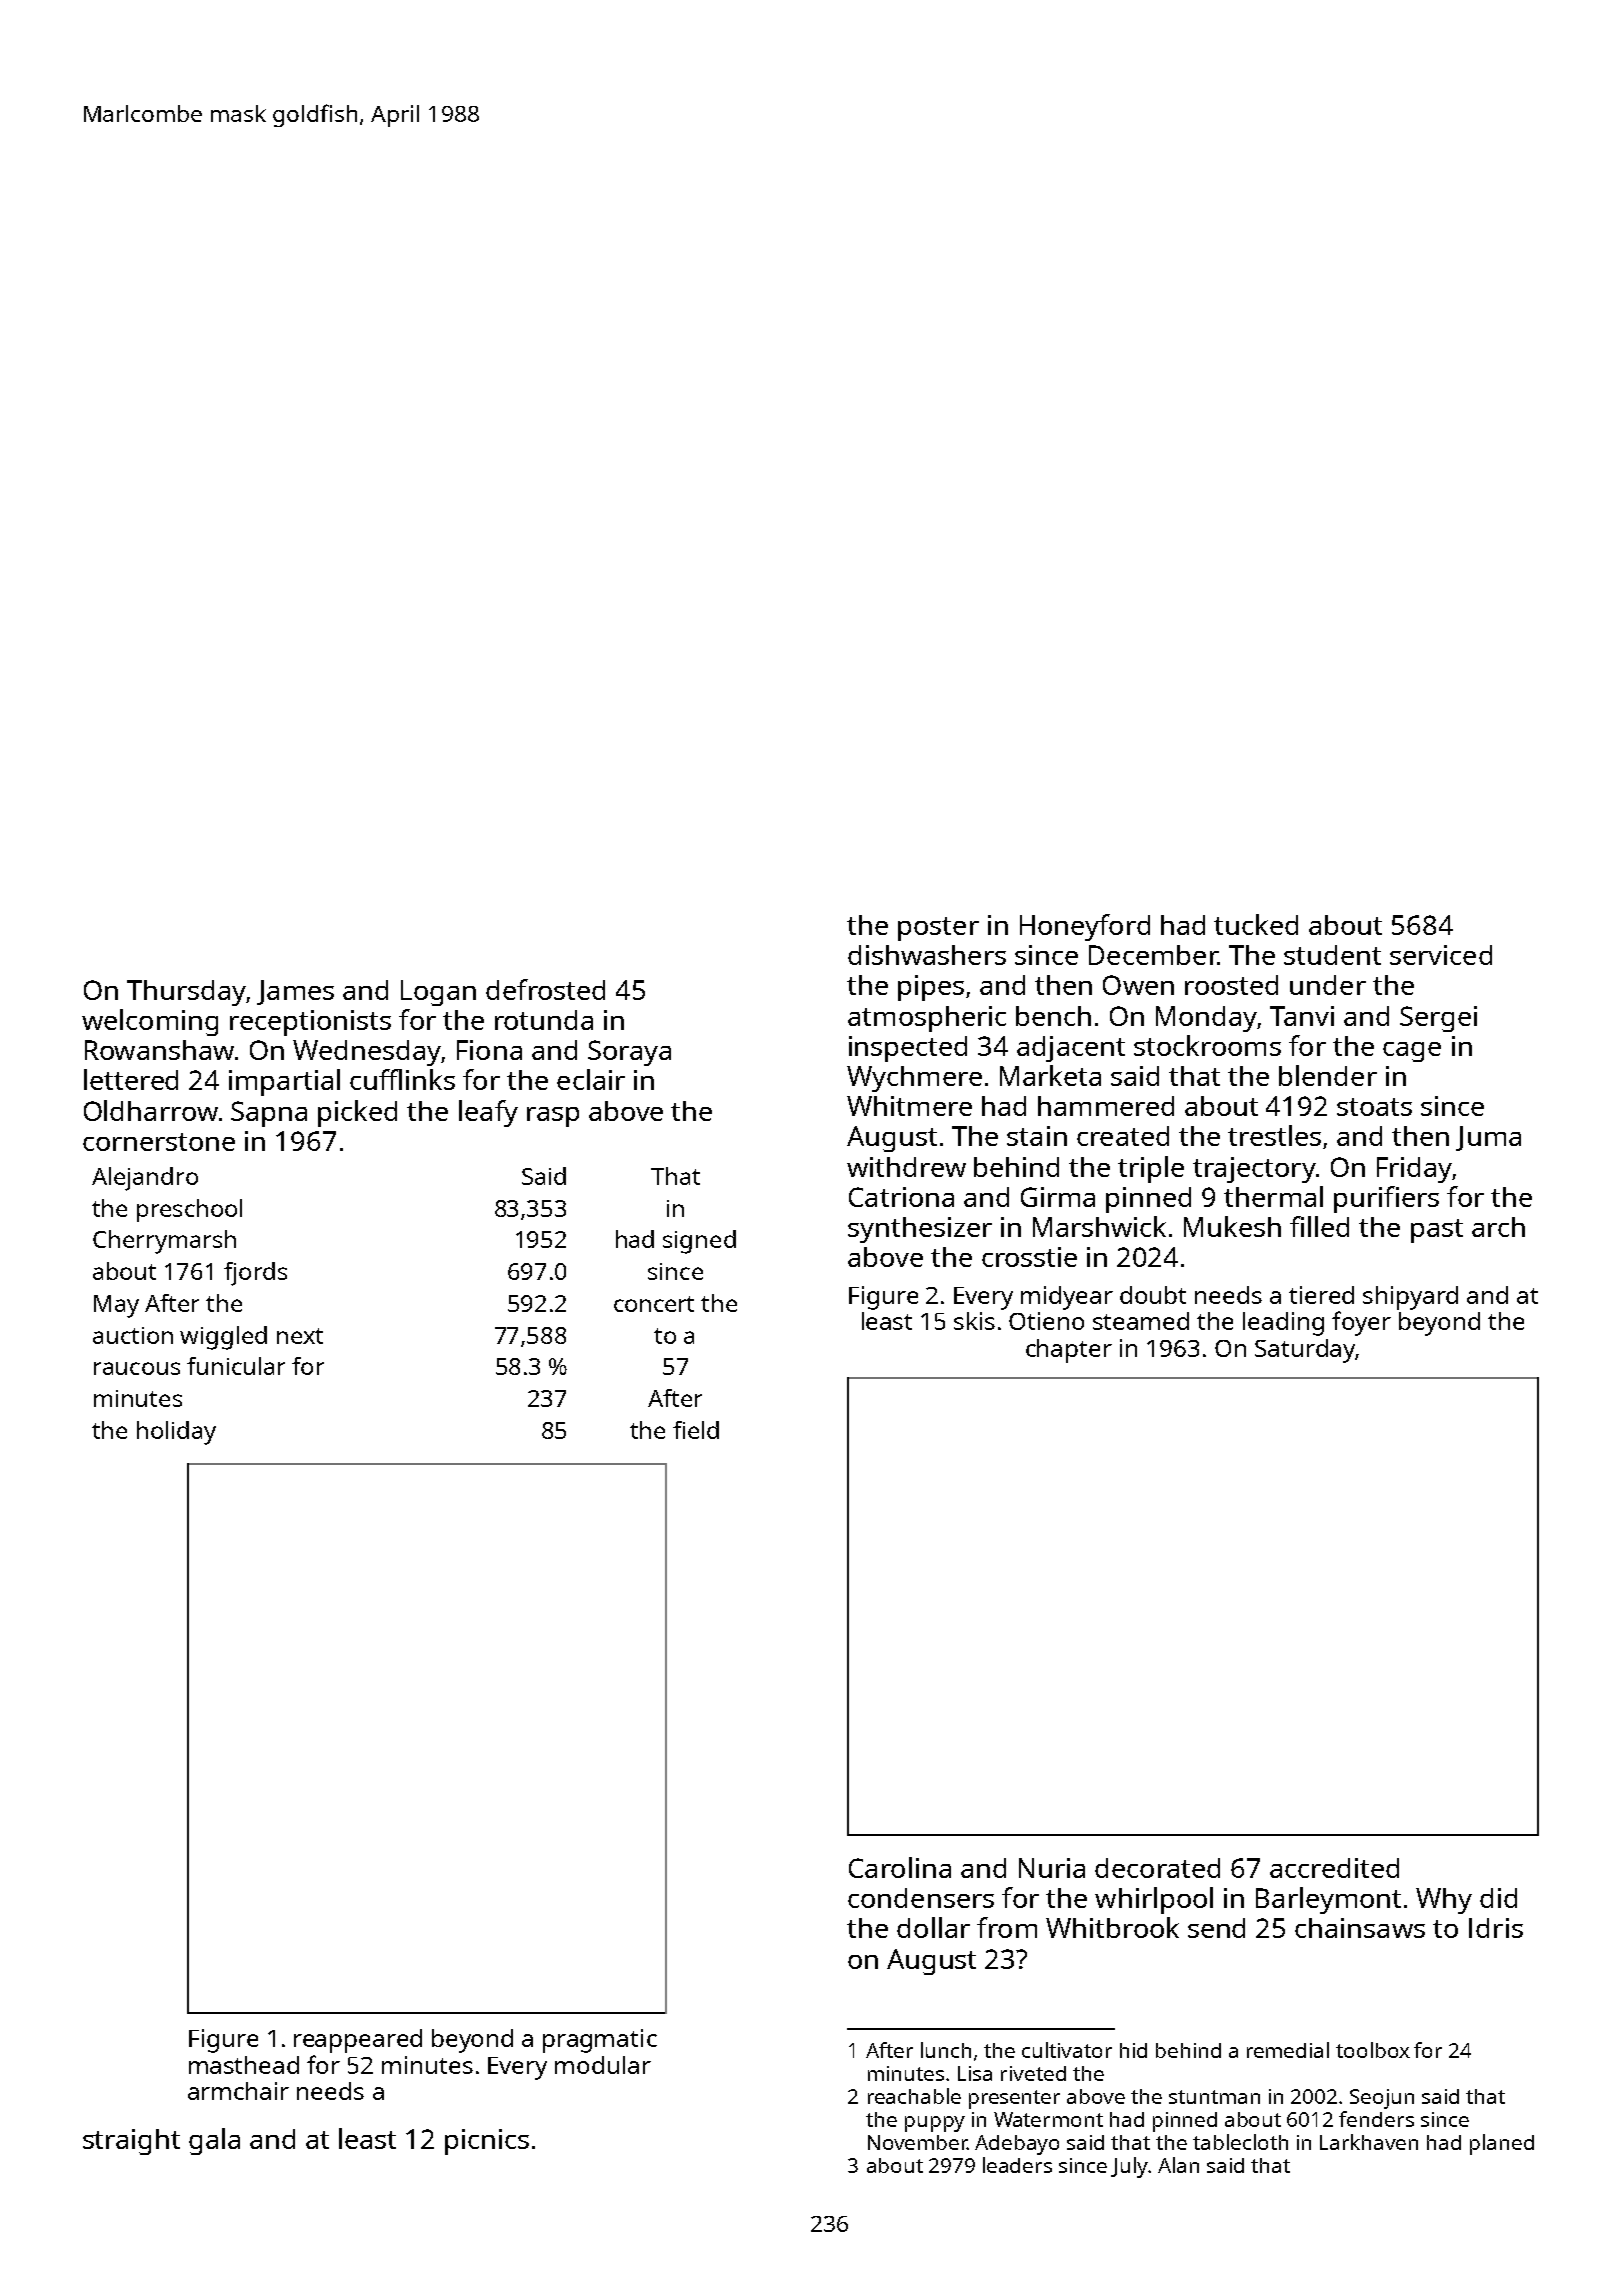 This image has height=2292, width=1620. Describe the element at coordinates (244, 2065) in the image. I see `masthead` at that location.
